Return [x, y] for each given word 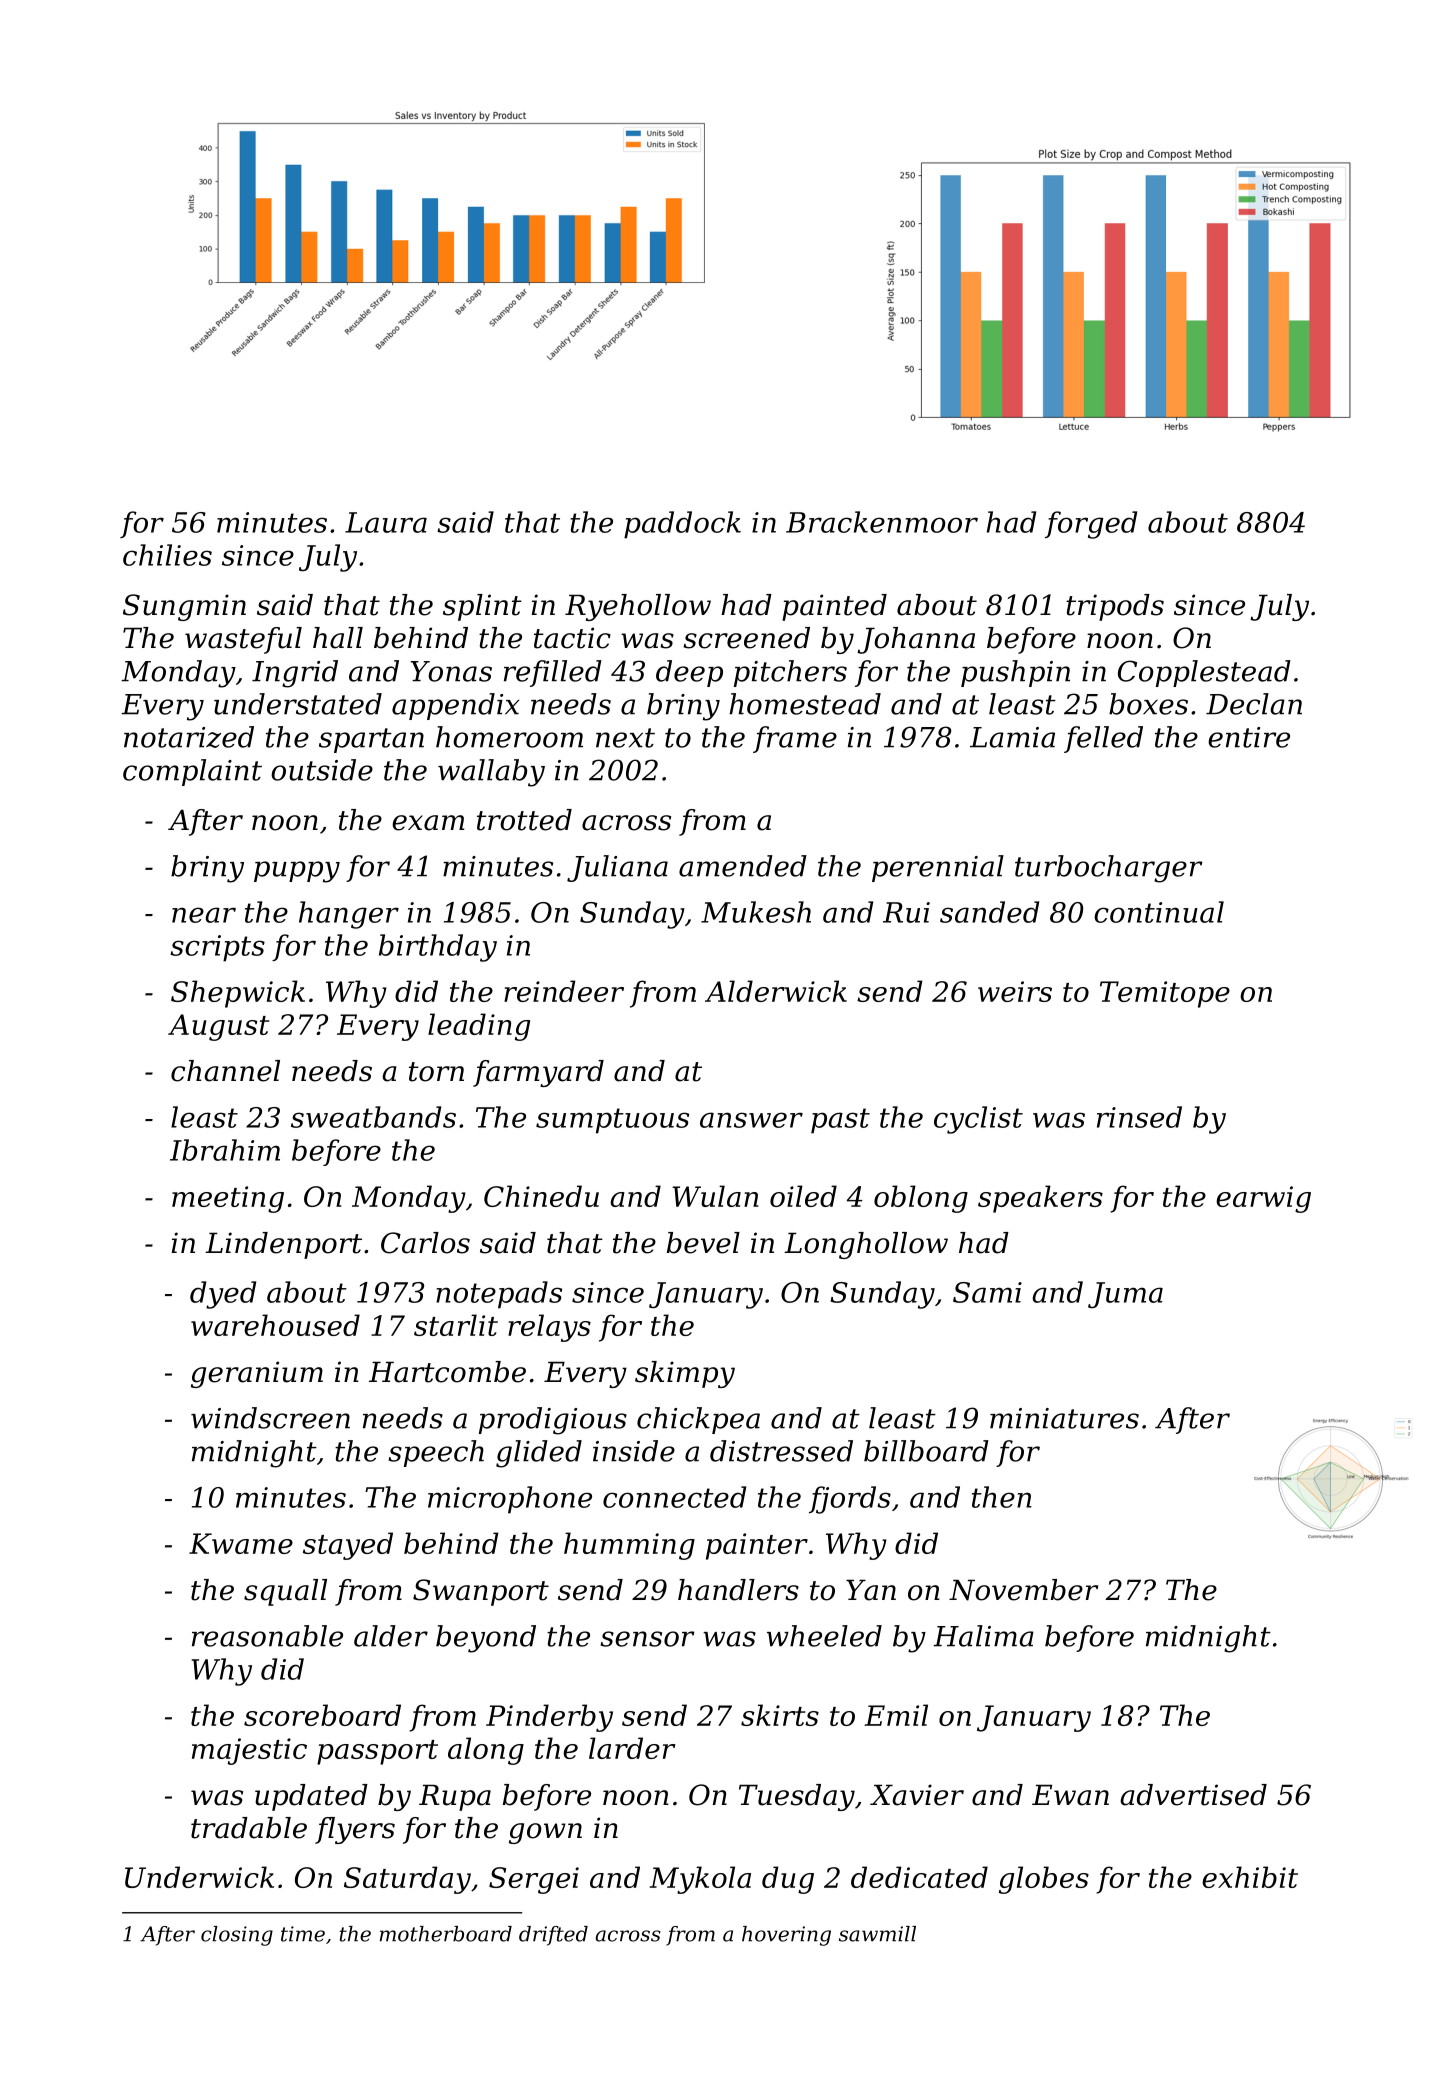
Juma [1125, 1295]
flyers [355, 1830]
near [204, 915]
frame [795, 739]
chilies [167, 555]
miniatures [1064, 1418]
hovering [786, 1936]
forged [1091, 525]
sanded [989, 912]
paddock [682, 525]
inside [634, 1451]
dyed [223, 1295]
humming [629, 1546]
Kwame [241, 1543]
